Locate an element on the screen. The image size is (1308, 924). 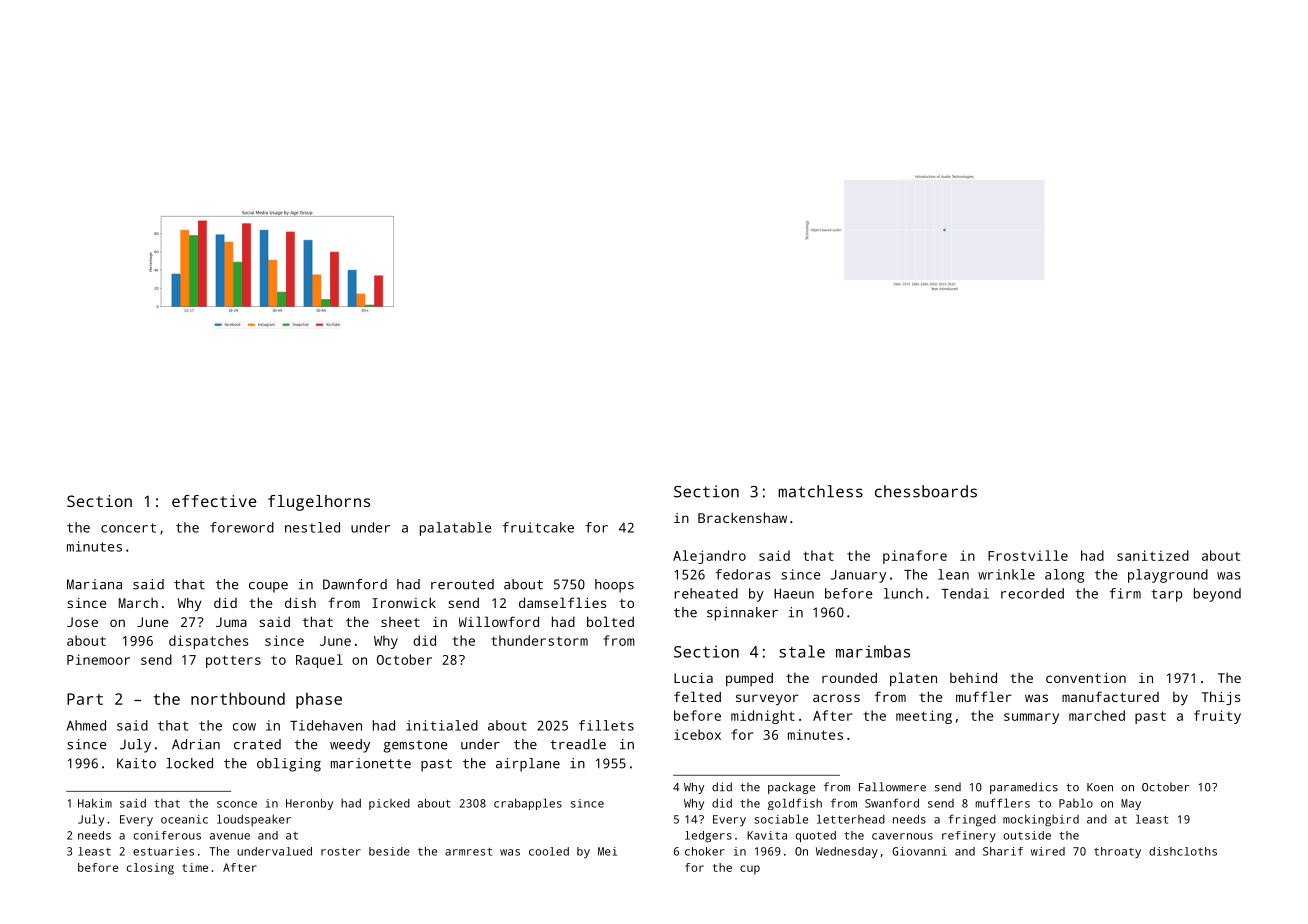
damselflies is located at coordinates (562, 602).
